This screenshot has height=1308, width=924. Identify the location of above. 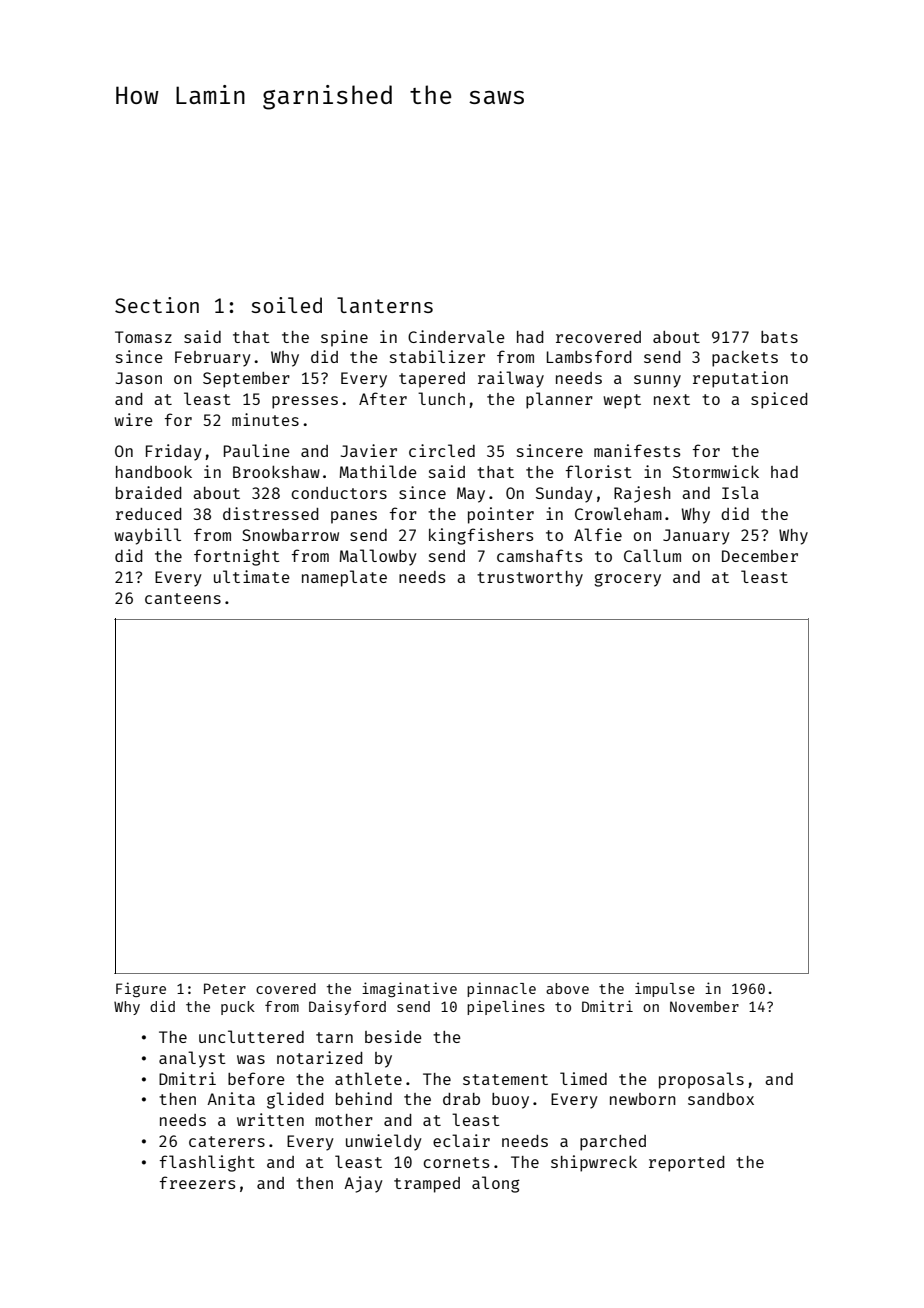
(567, 988).
